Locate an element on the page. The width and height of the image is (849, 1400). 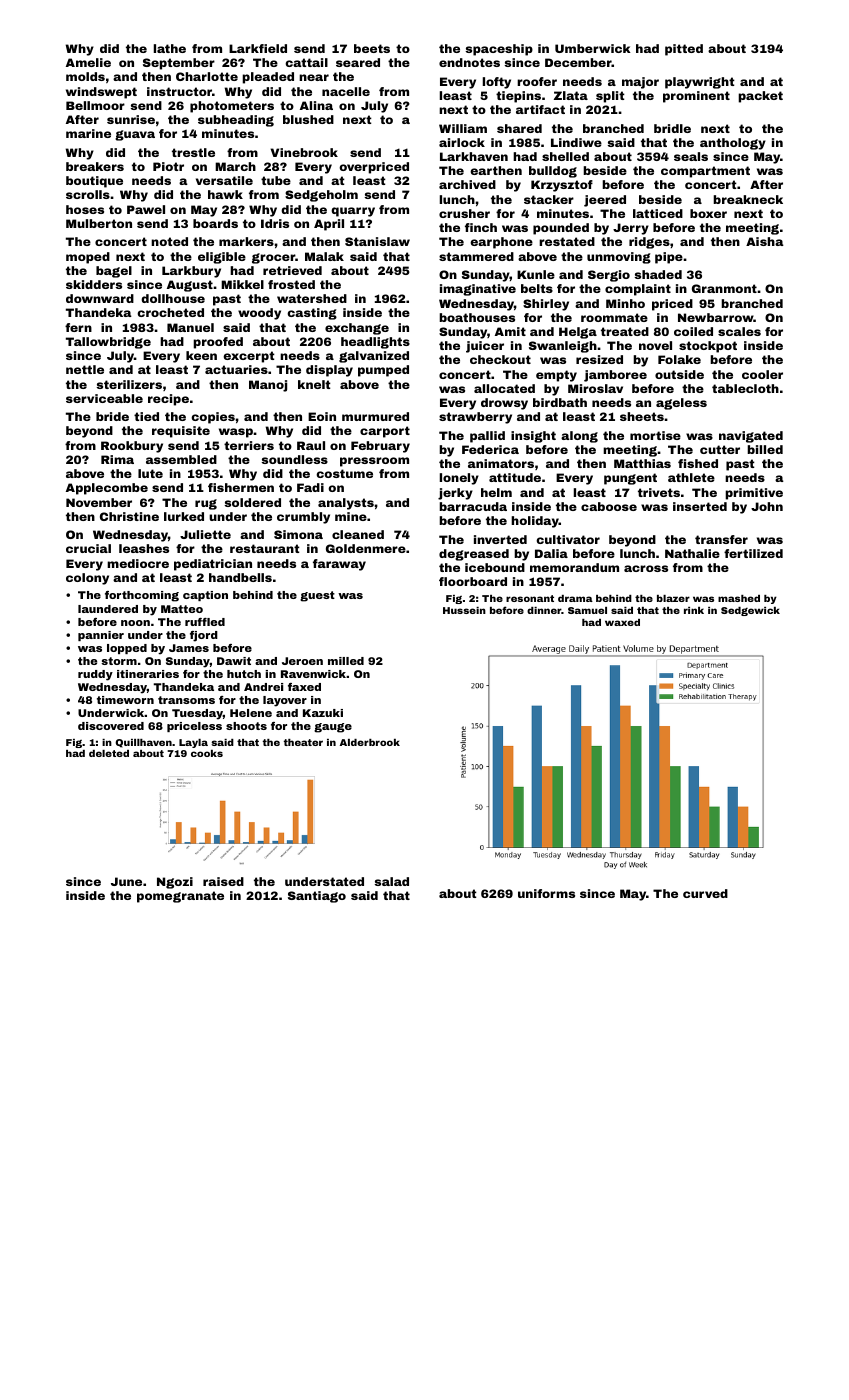
leashes is located at coordinates (144, 548).
